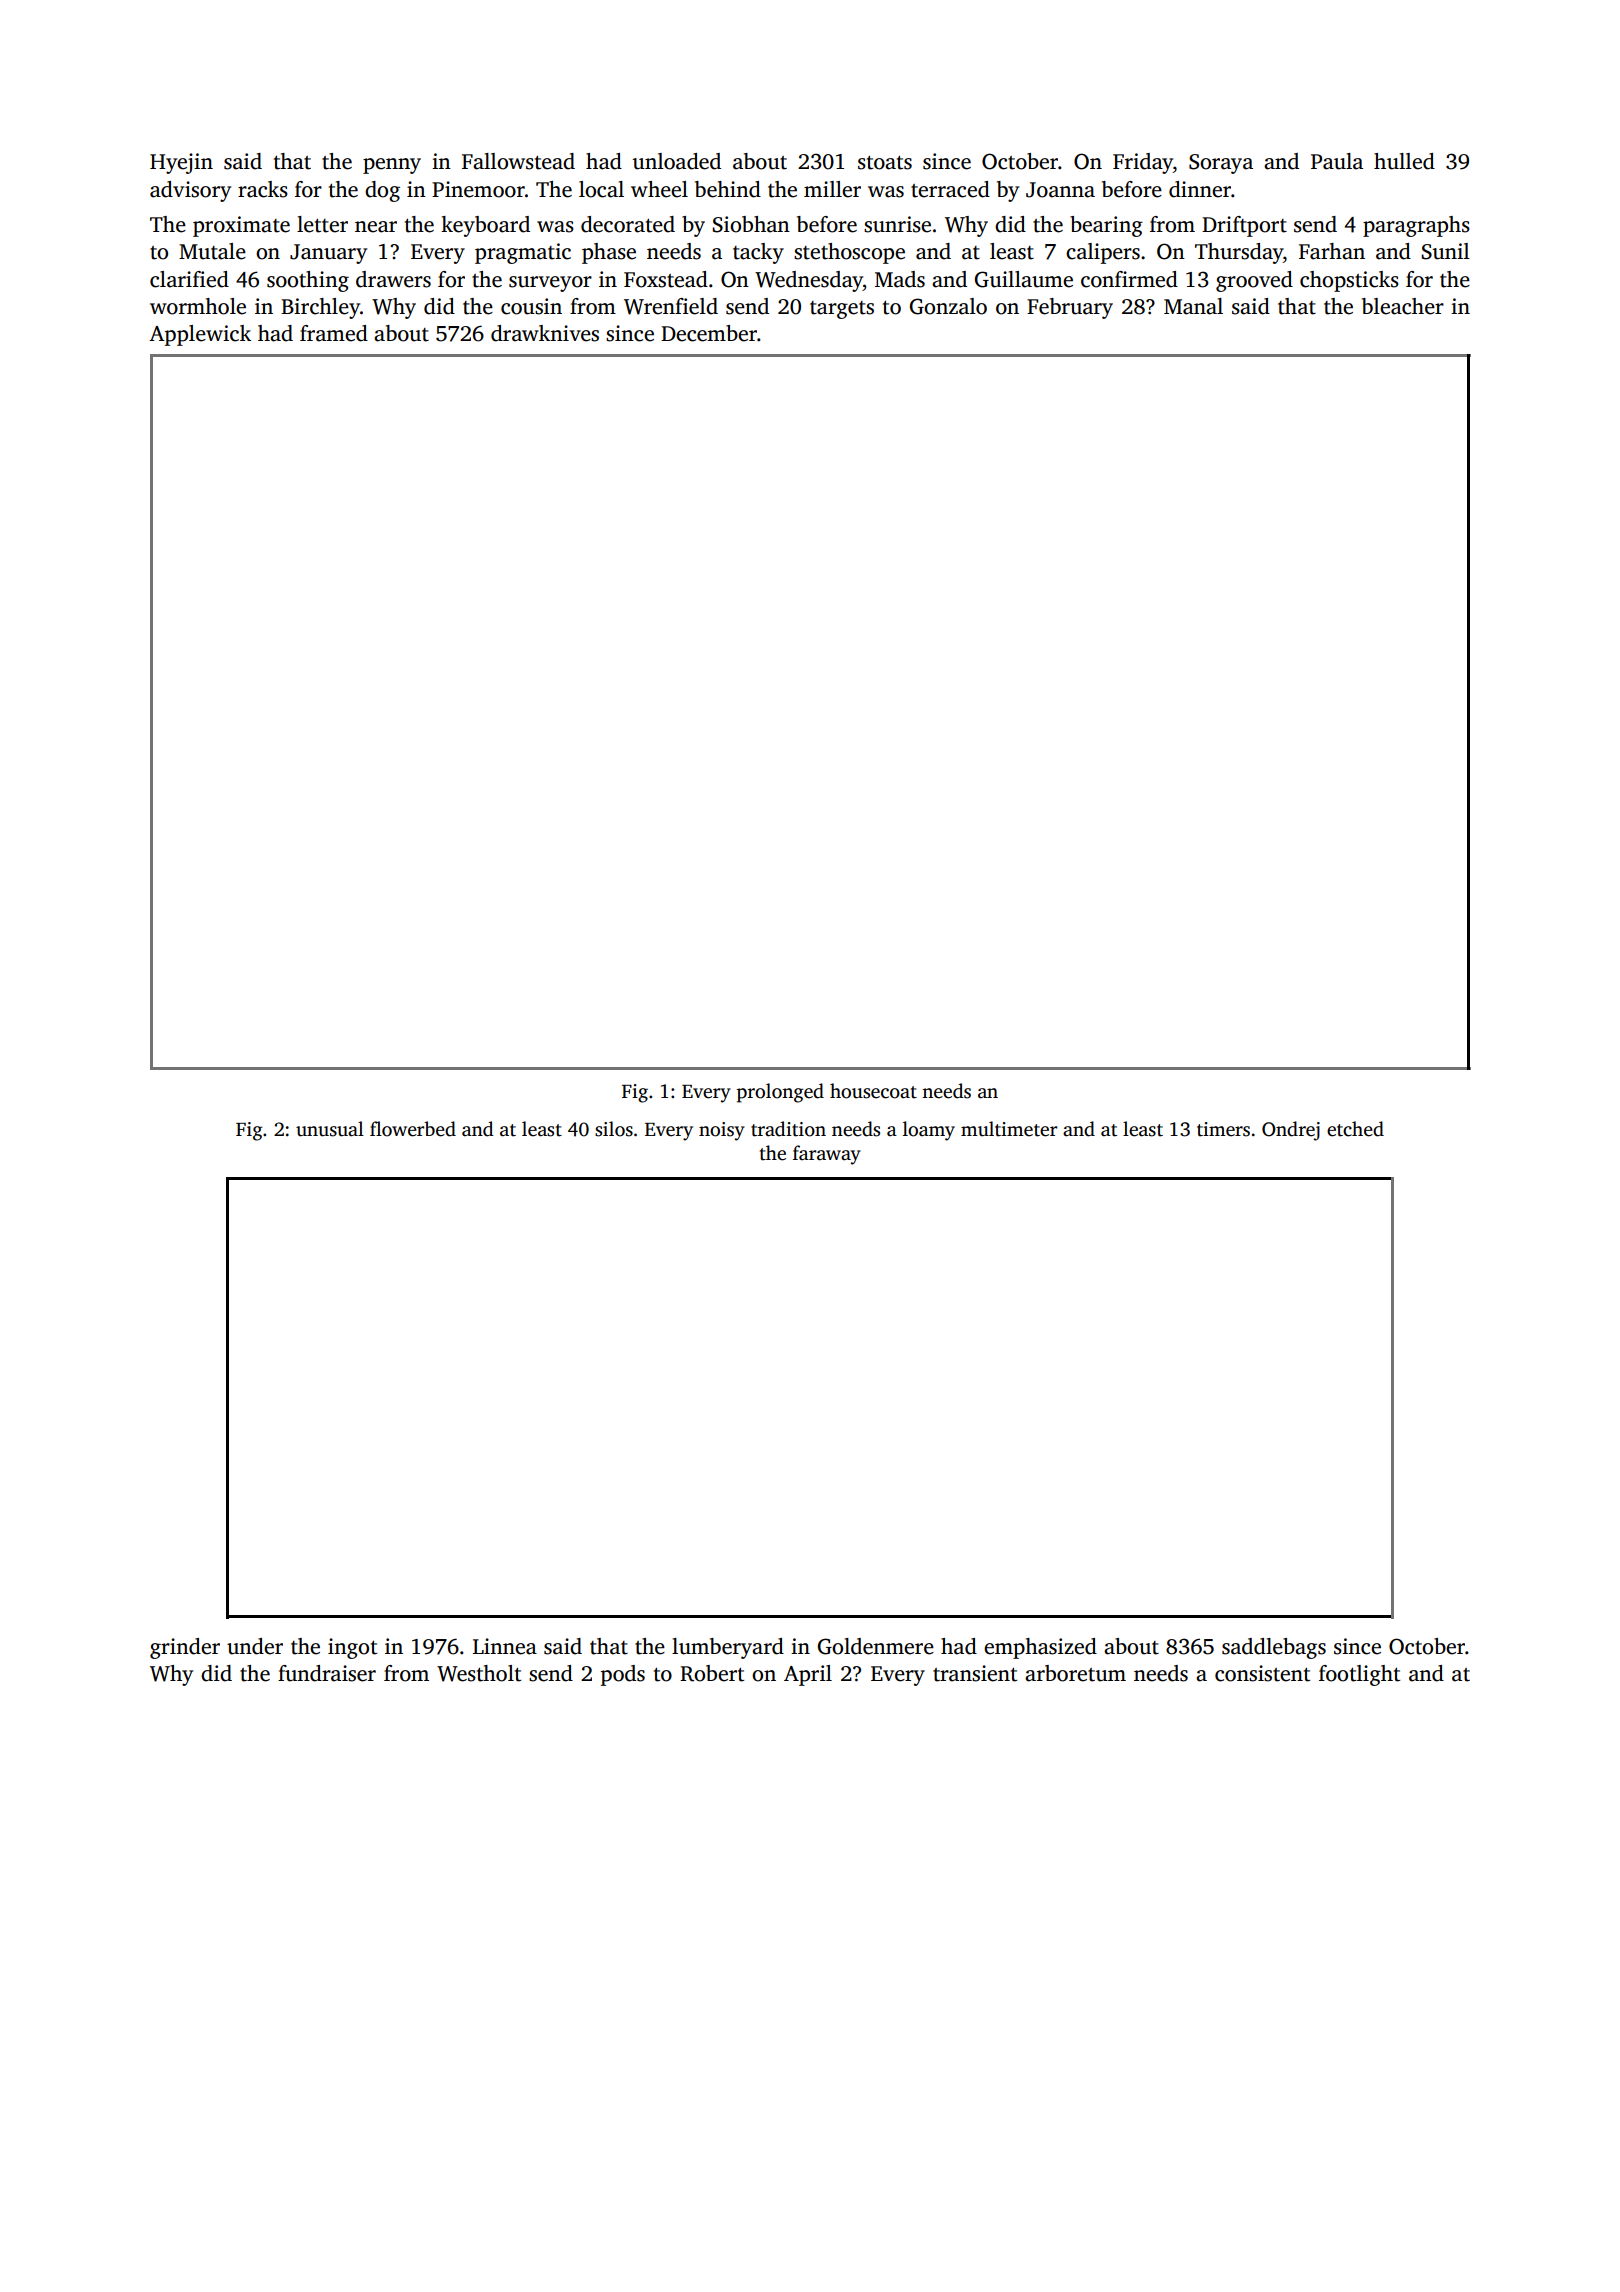 The width and height of the page is (1620, 2292). What do you see at coordinates (200, 335) in the page?
I see `Applewick` at bounding box center [200, 335].
